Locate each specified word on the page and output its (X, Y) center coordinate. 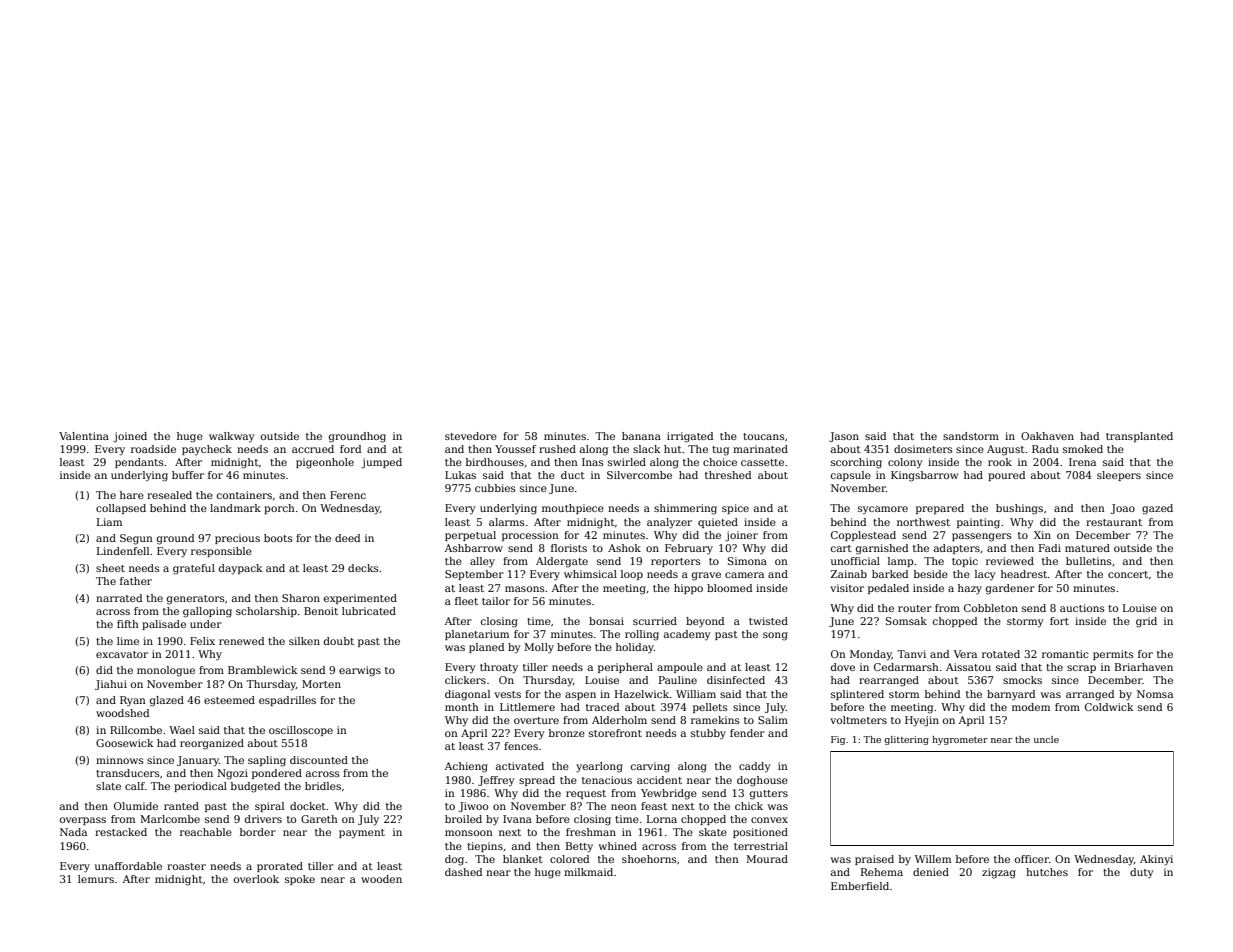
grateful (194, 569)
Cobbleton (991, 608)
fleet (466, 601)
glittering (906, 740)
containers (244, 495)
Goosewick (125, 743)
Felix (202, 641)
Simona (747, 561)
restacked (121, 832)
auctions (1082, 608)
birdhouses (495, 462)
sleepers (1119, 476)
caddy (755, 767)
